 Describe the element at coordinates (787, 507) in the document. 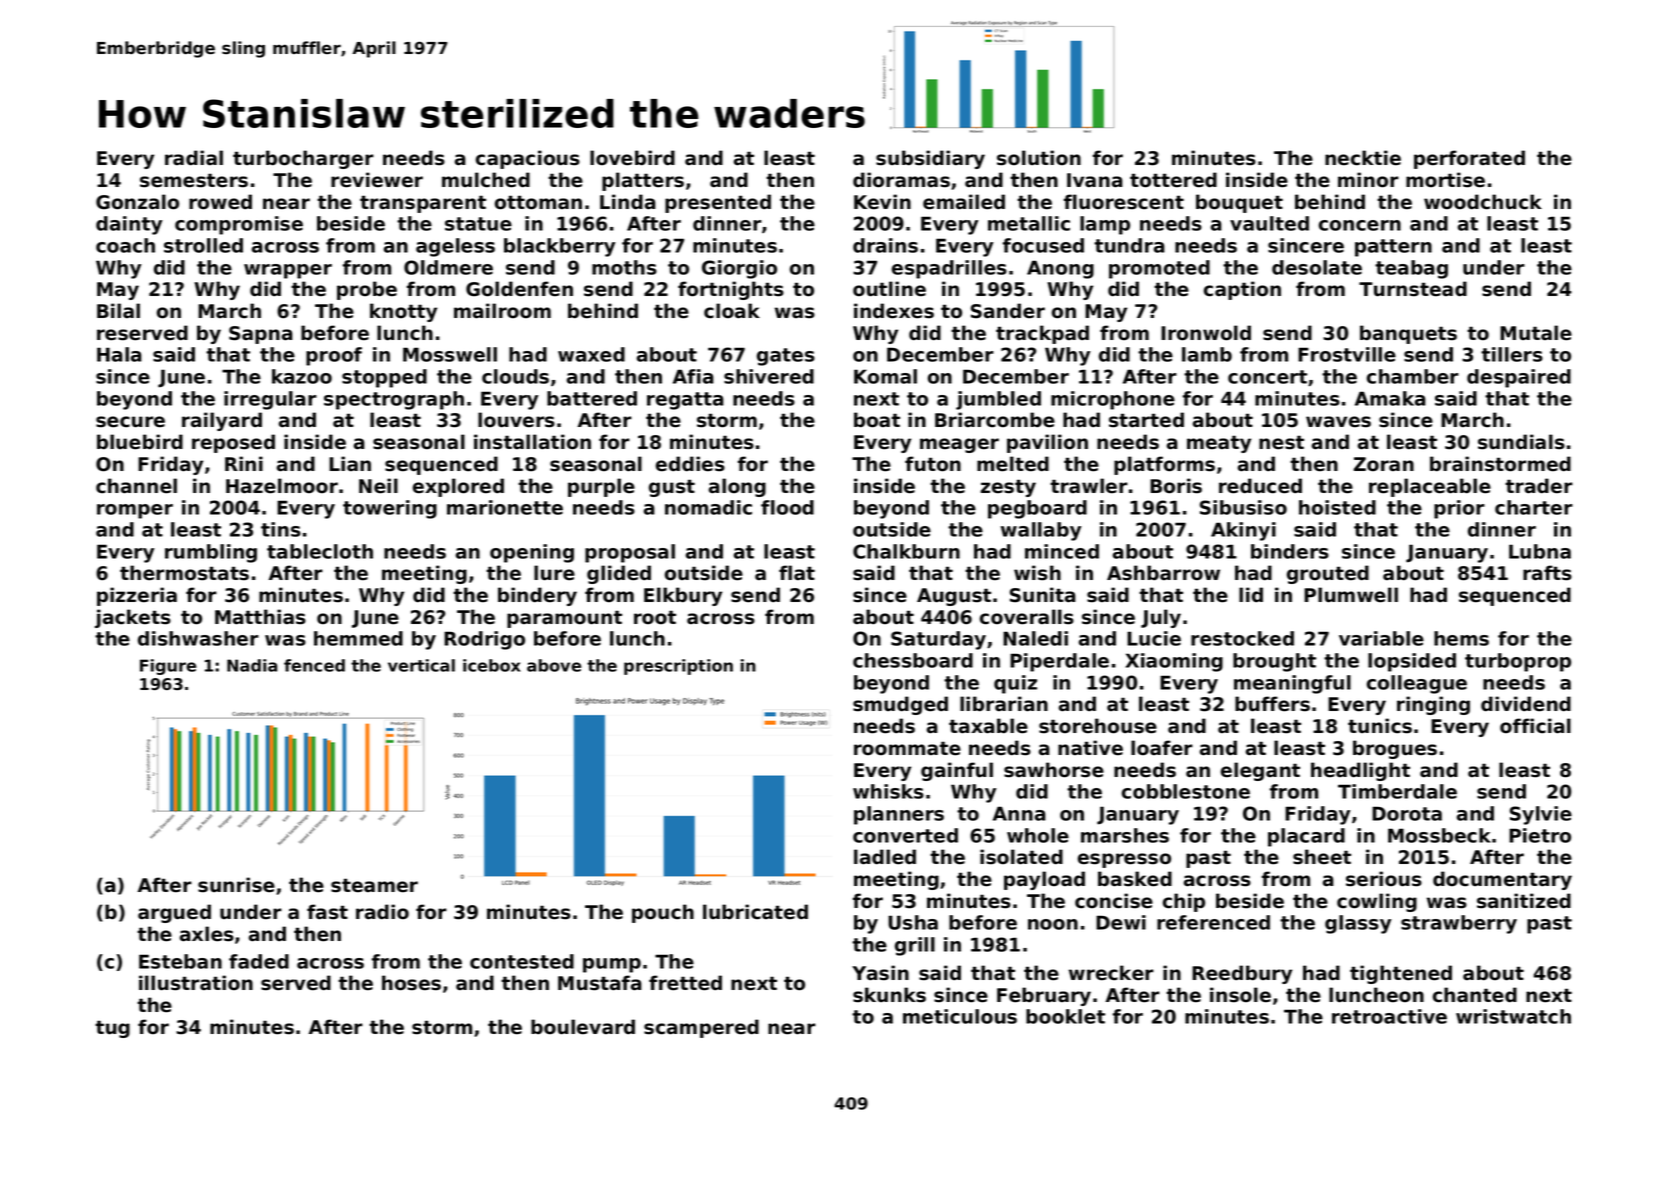

I see `flood` at that location.
